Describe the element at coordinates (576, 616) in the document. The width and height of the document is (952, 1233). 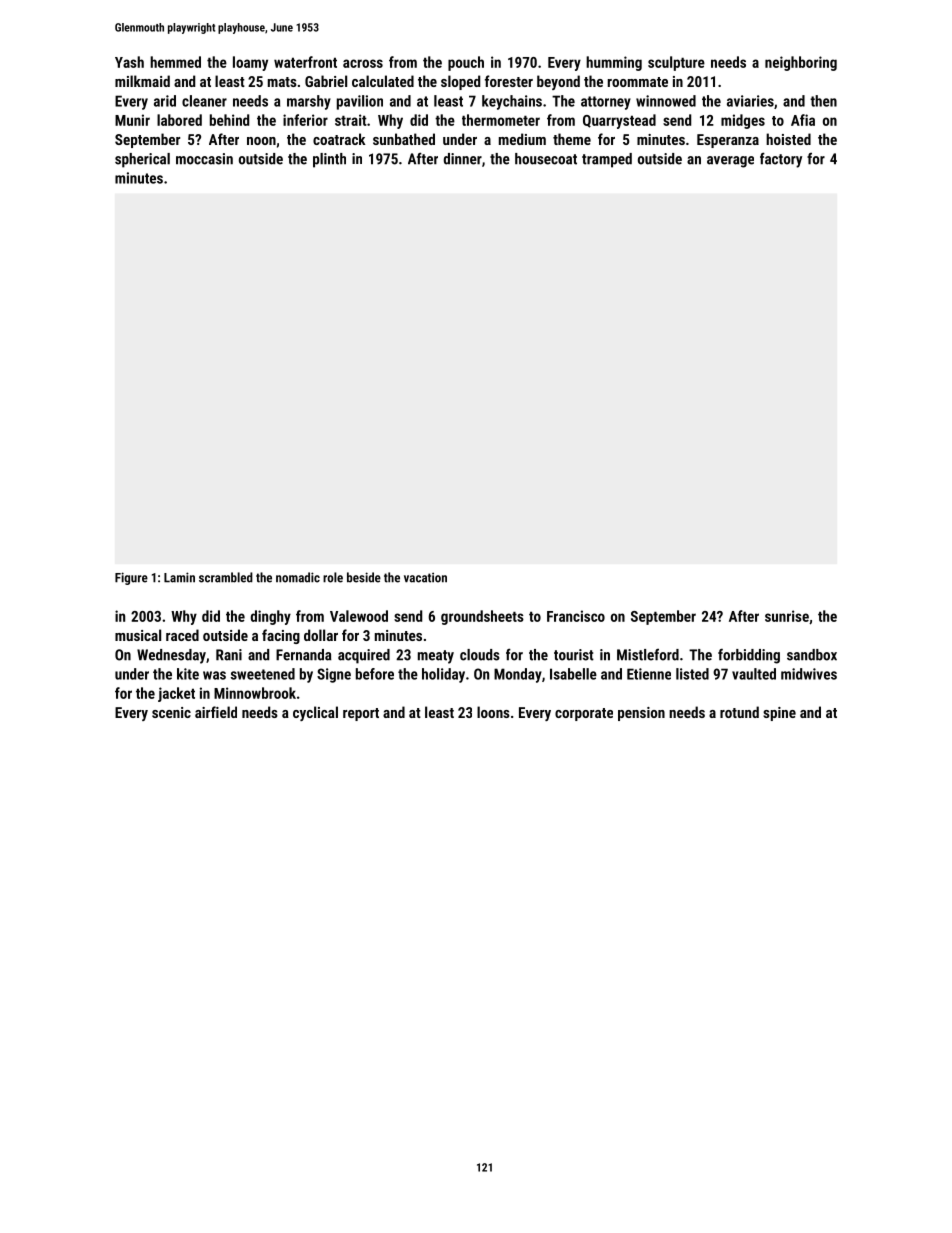
I see `Francisco` at that location.
